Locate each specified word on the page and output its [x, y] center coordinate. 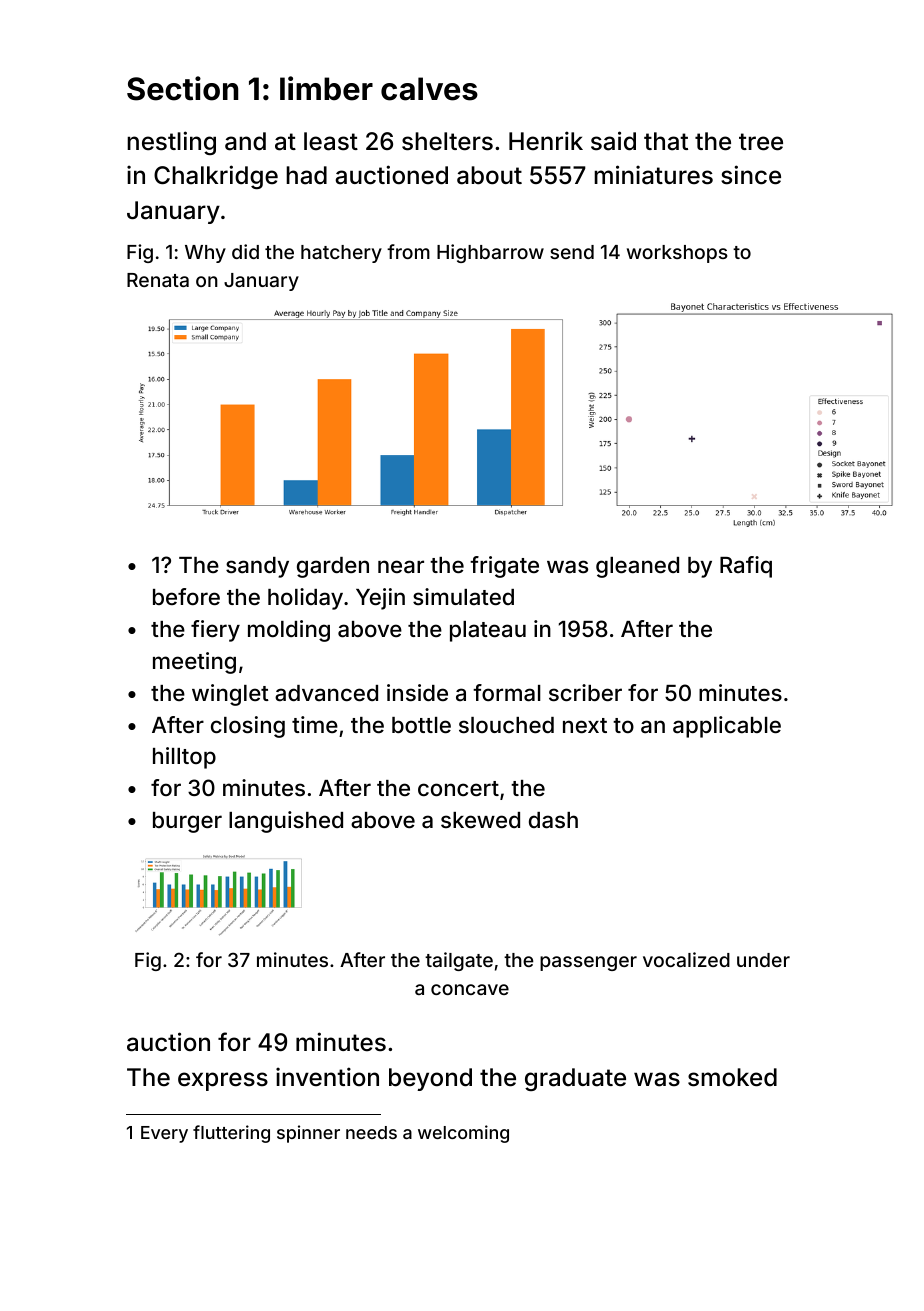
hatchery [341, 254]
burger [187, 822]
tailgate [459, 961]
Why [205, 254]
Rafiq [746, 567]
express [223, 1081]
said [613, 141]
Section [182, 88]
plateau [488, 631]
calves [429, 89]
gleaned [637, 567]
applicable [727, 727]
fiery [215, 631]
